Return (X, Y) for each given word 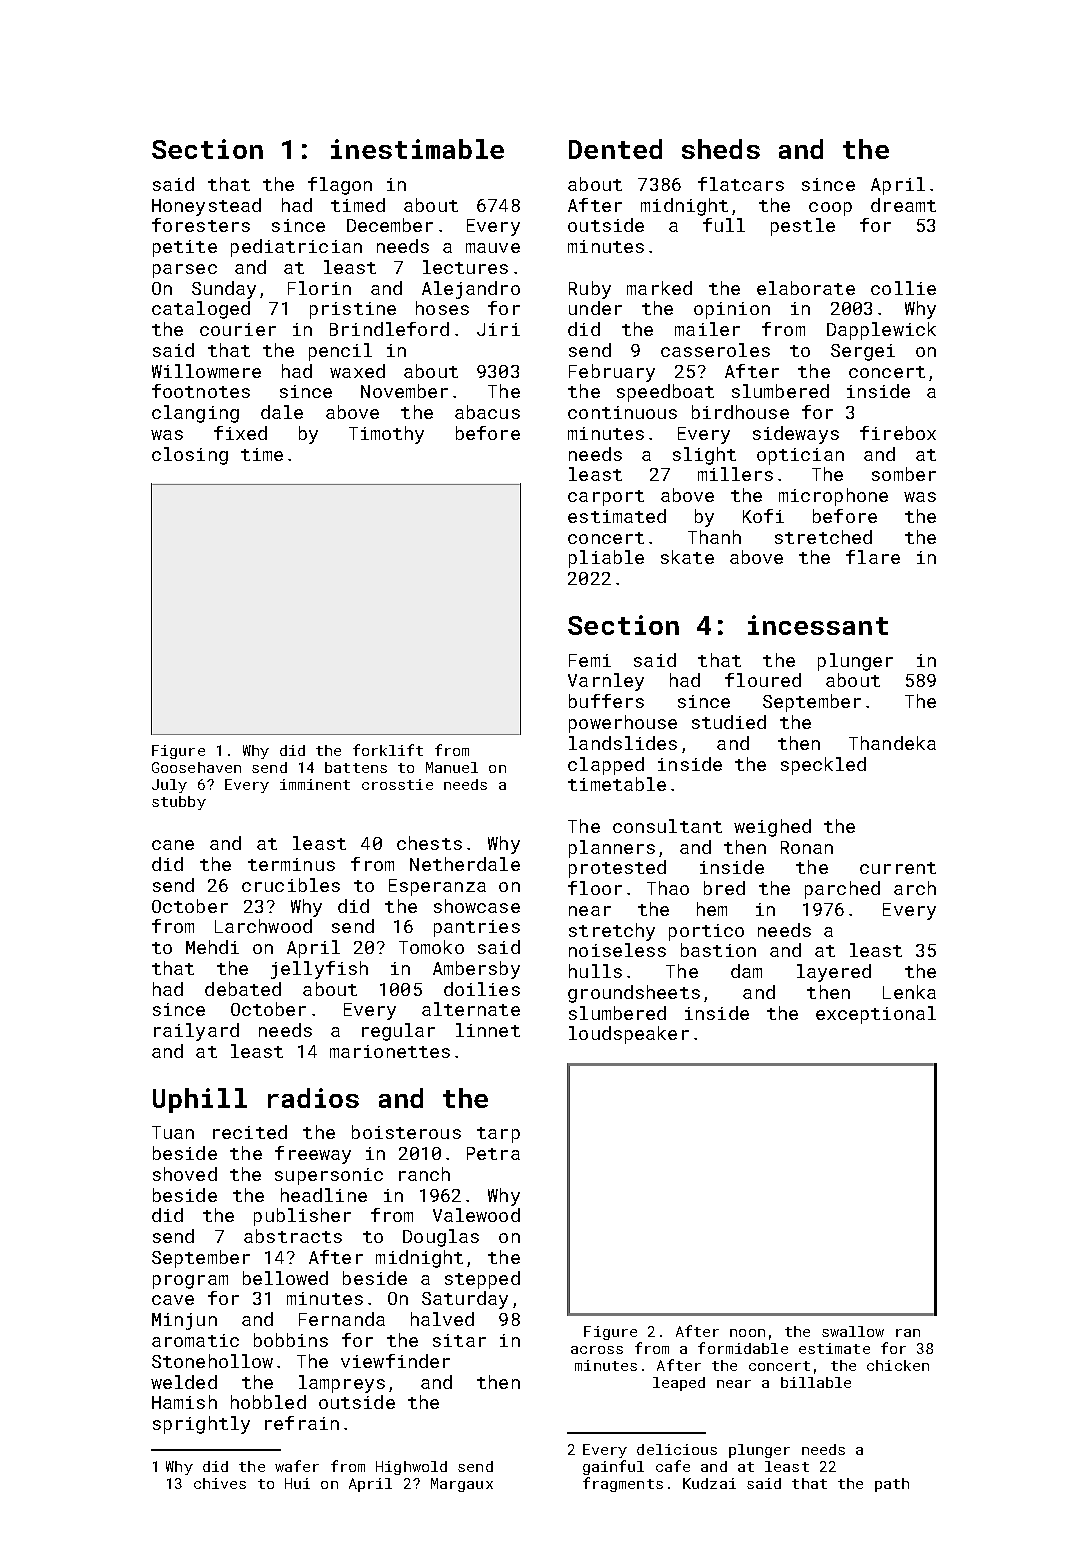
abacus (487, 412)
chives (220, 1483)
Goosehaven (196, 767)
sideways (796, 435)
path (892, 1485)
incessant (818, 625)
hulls (595, 971)
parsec (185, 271)
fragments (623, 1484)
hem (712, 909)
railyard (196, 1032)
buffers (606, 701)
